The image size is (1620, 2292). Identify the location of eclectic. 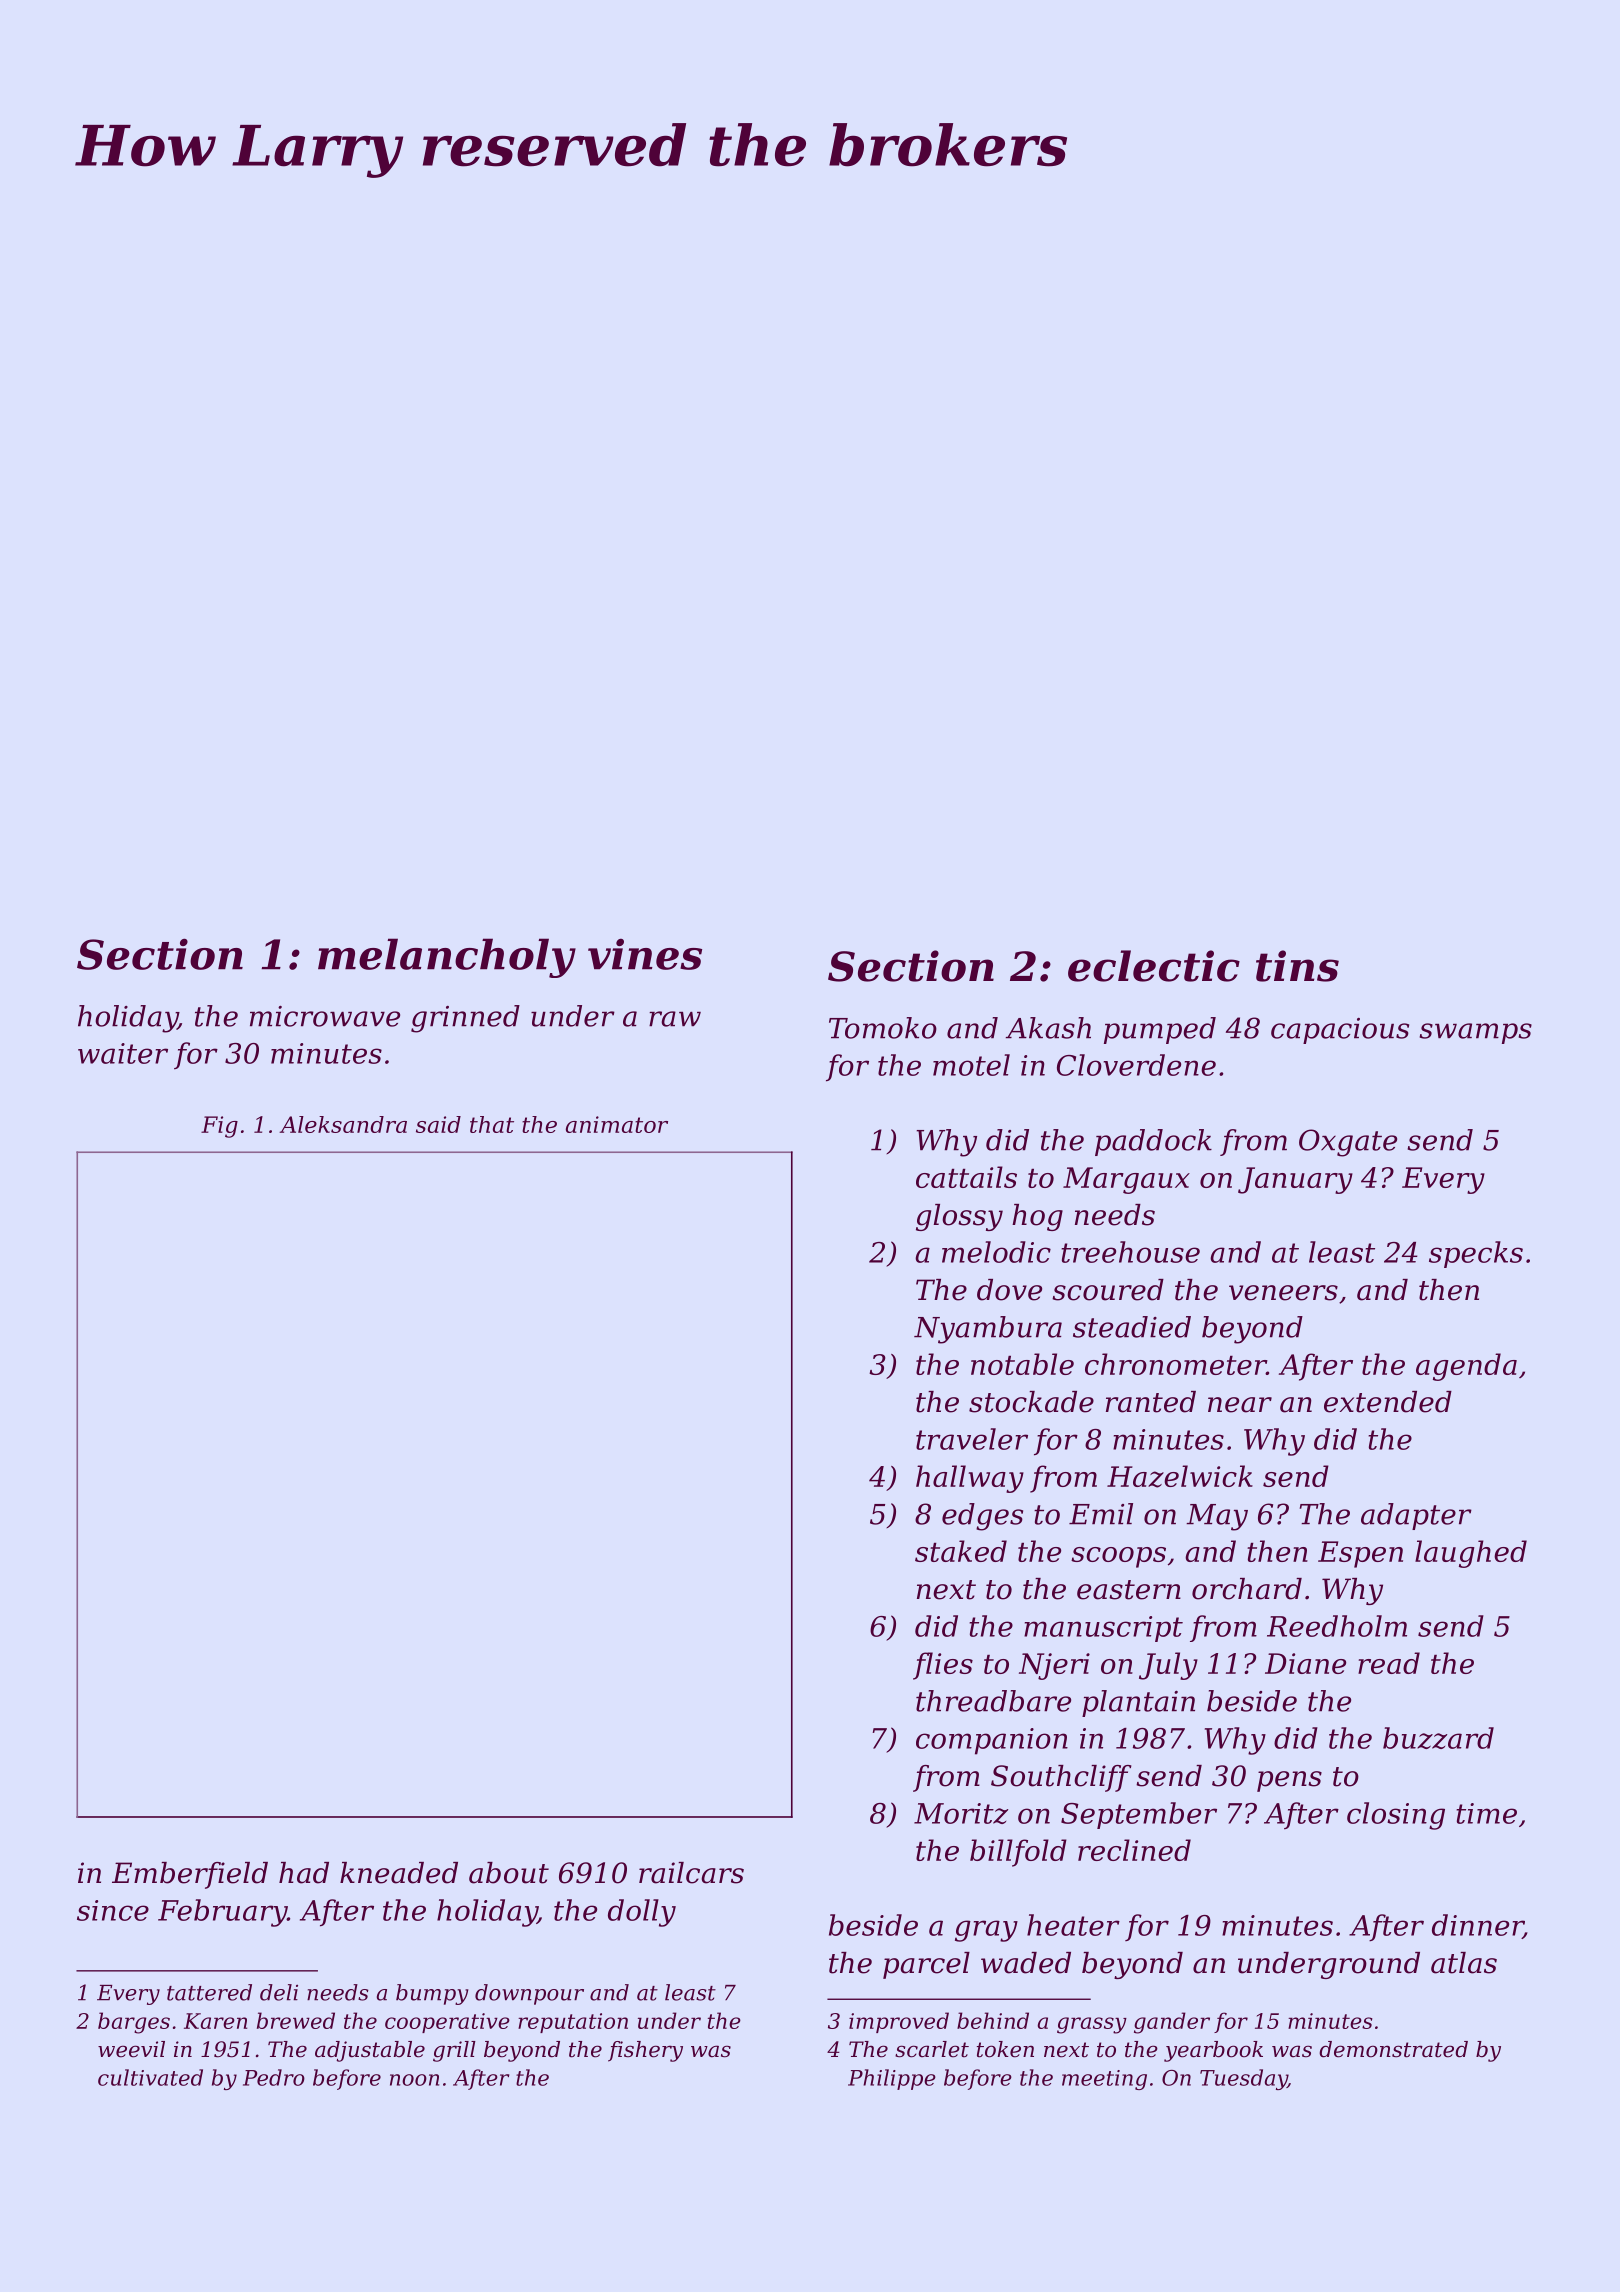
(1154, 966).
